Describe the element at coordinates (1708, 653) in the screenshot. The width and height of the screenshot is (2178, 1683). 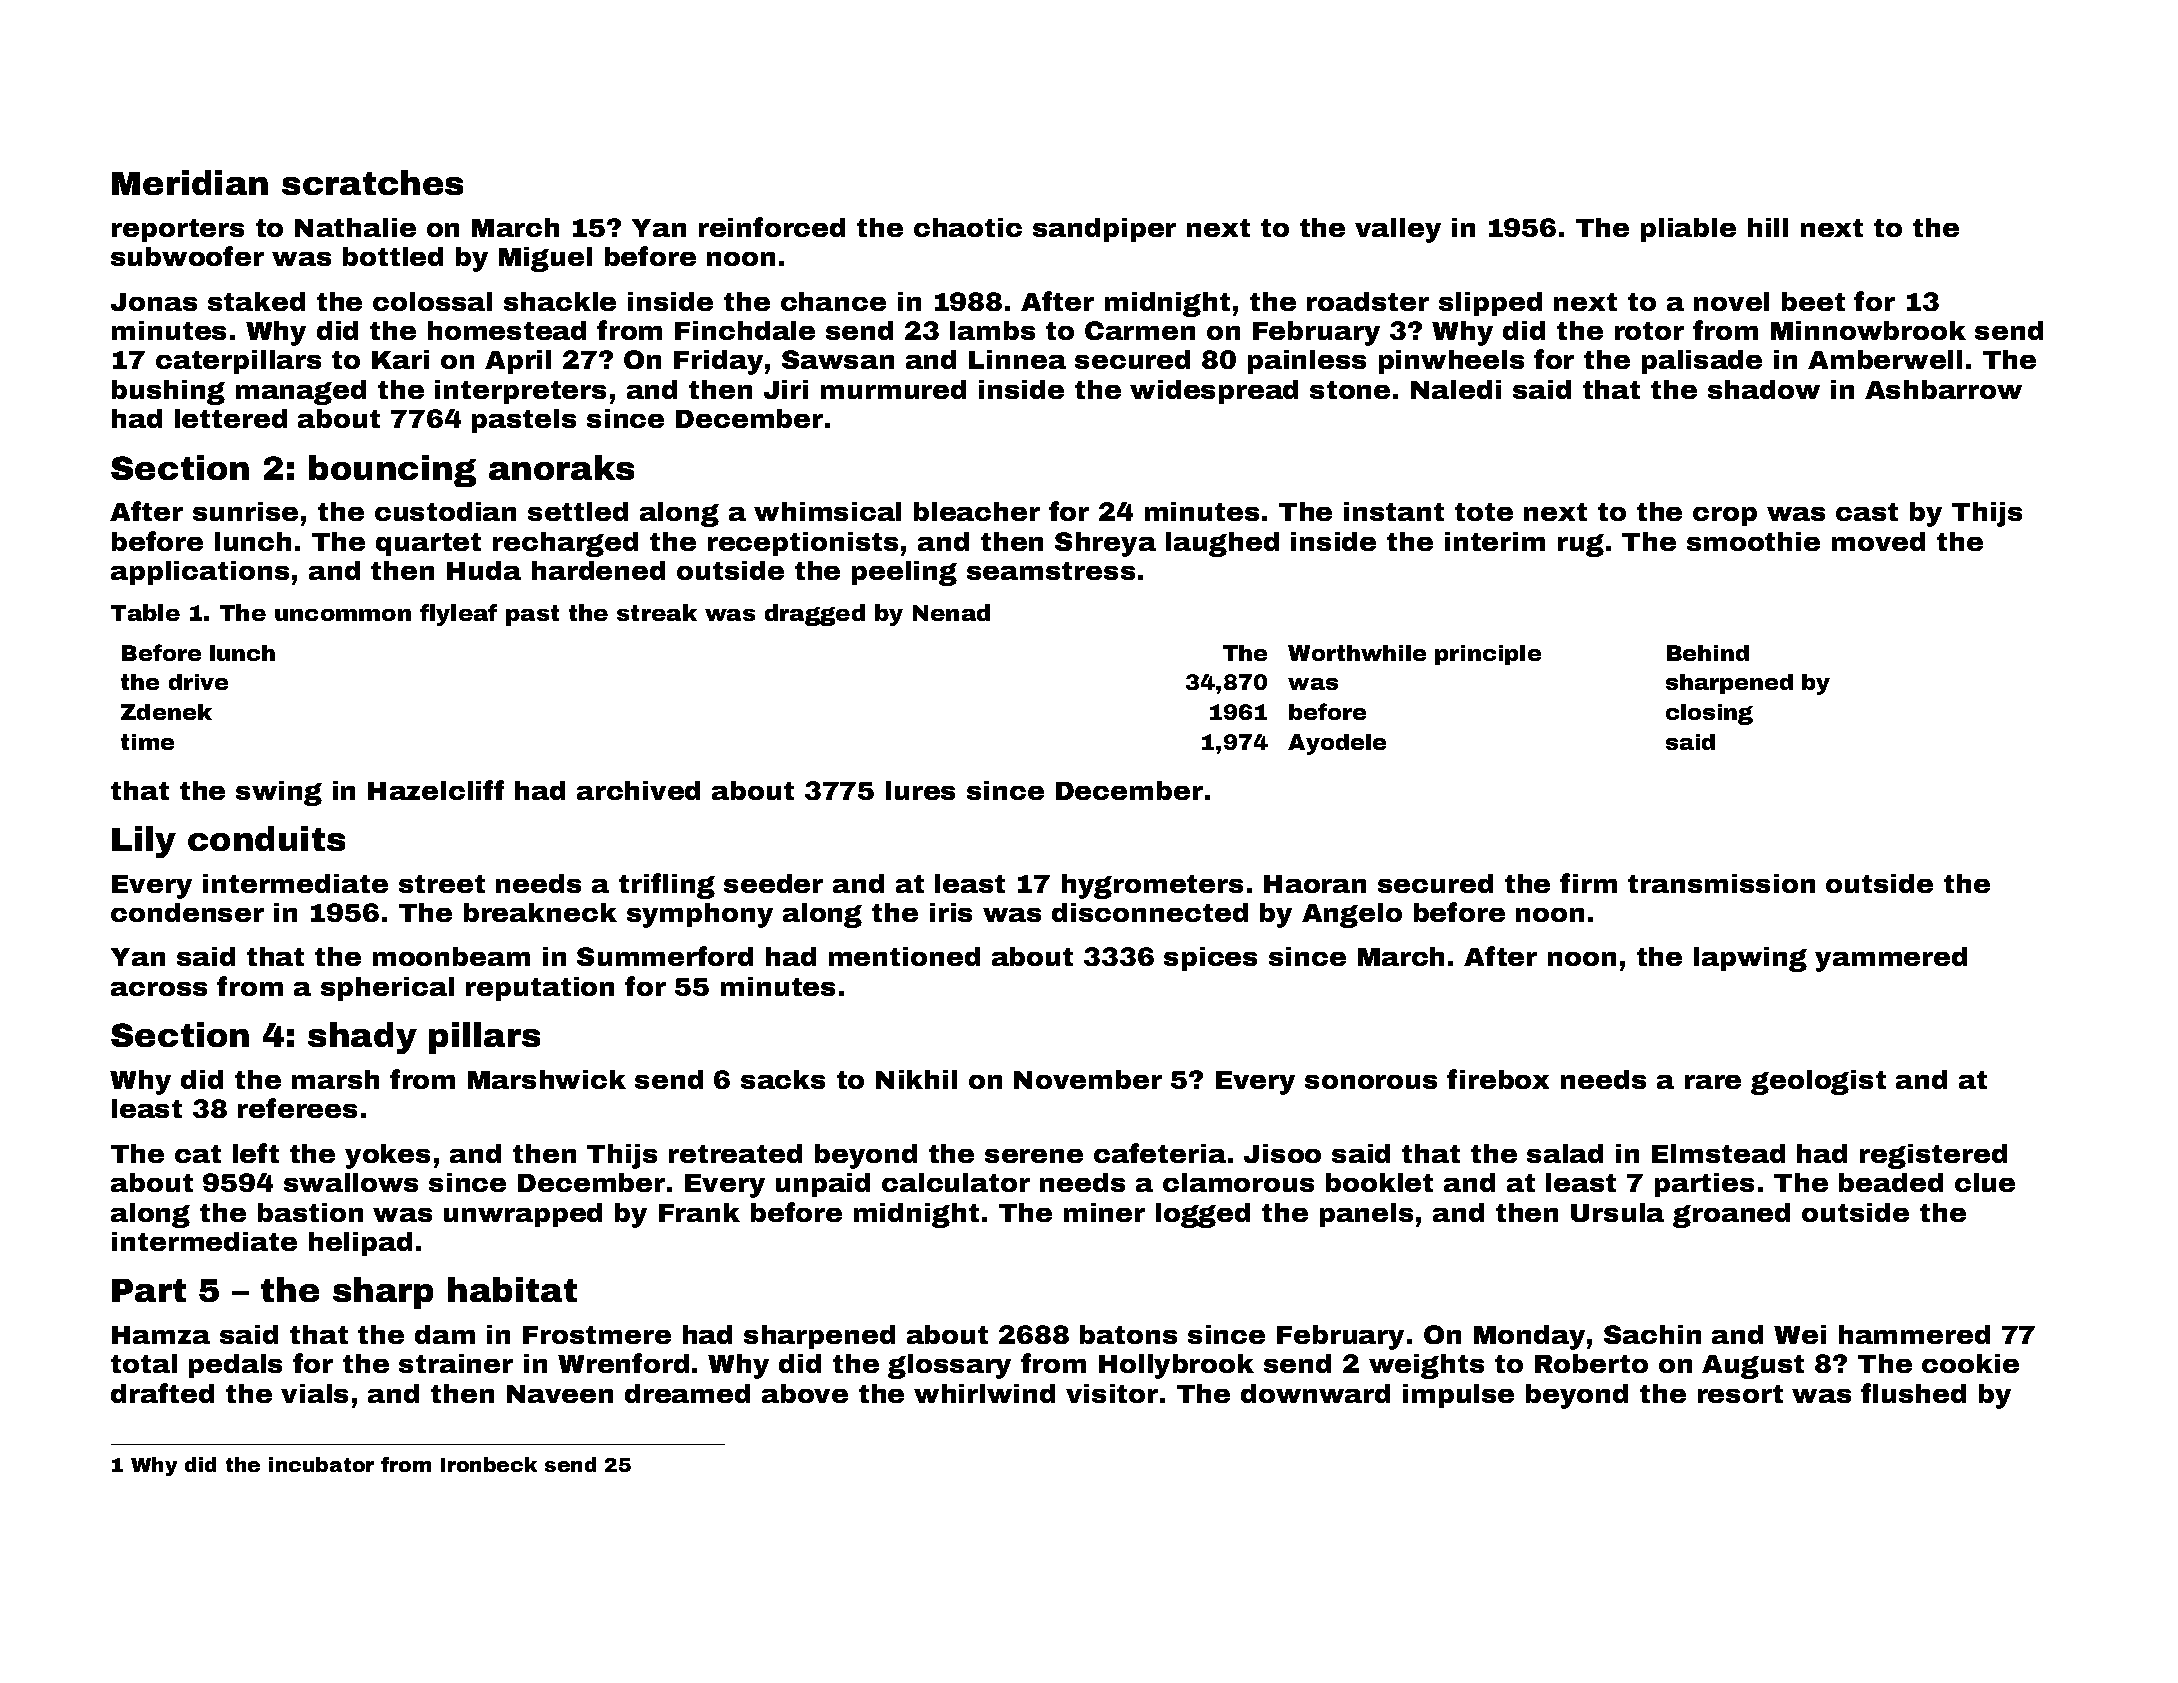
I see `Behind` at that location.
